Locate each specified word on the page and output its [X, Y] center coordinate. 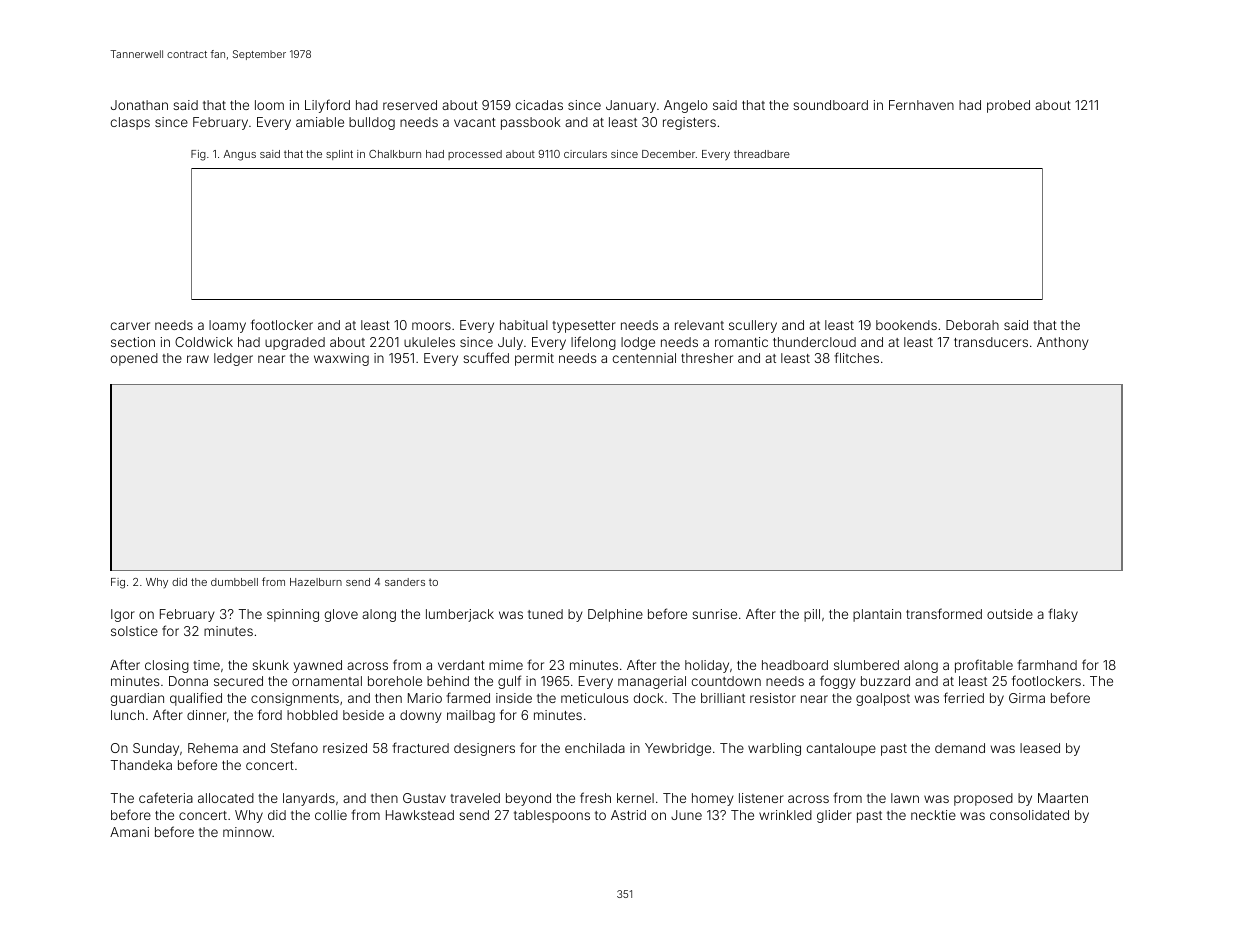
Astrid [628, 815]
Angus [239, 155]
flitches [856, 357]
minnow [247, 832]
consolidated [1029, 815]
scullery [753, 326]
